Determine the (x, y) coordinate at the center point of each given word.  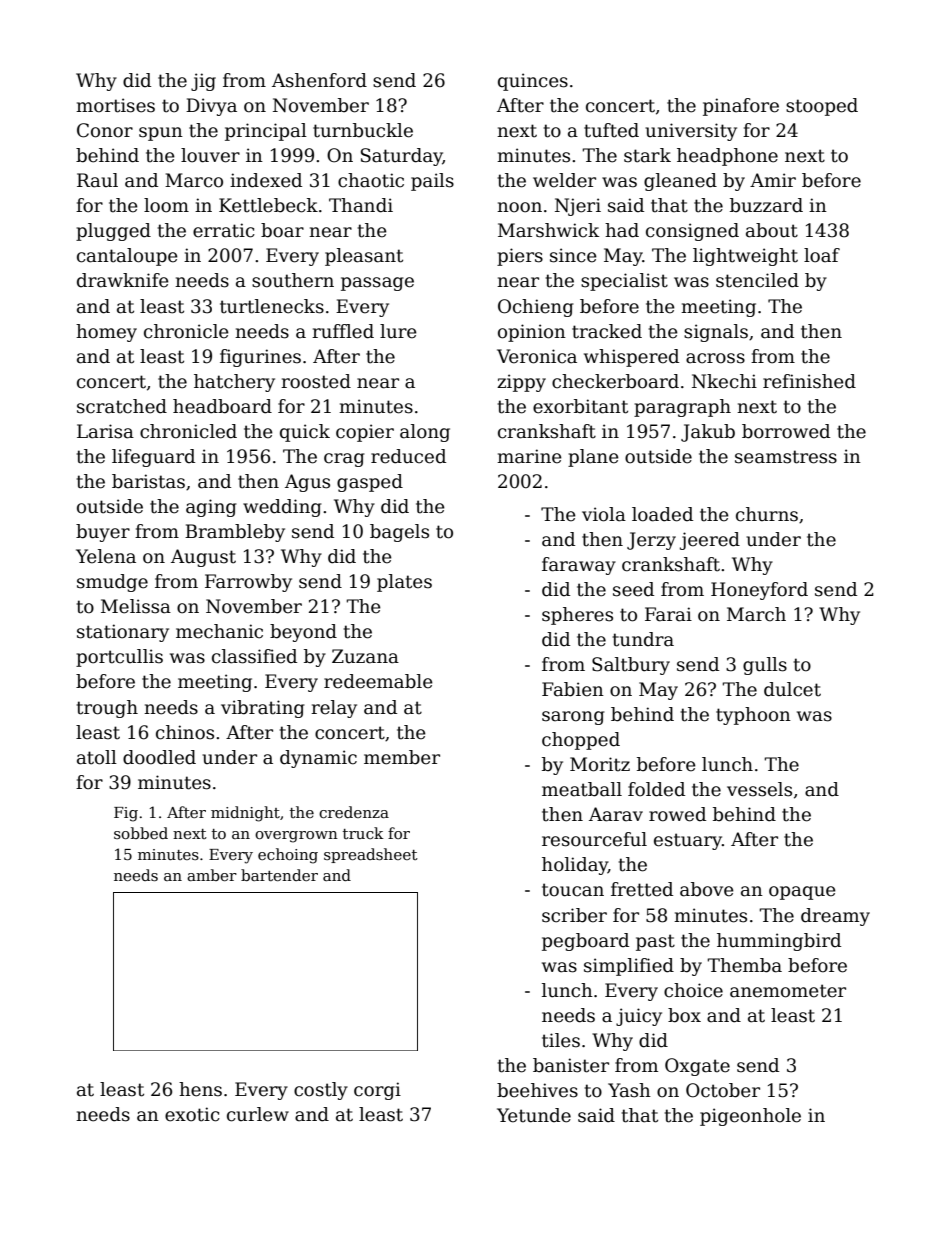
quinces (533, 82)
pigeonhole (750, 1117)
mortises (115, 105)
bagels (399, 533)
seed (633, 589)
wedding (282, 508)
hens (200, 1089)
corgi (377, 1091)
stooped (822, 107)
